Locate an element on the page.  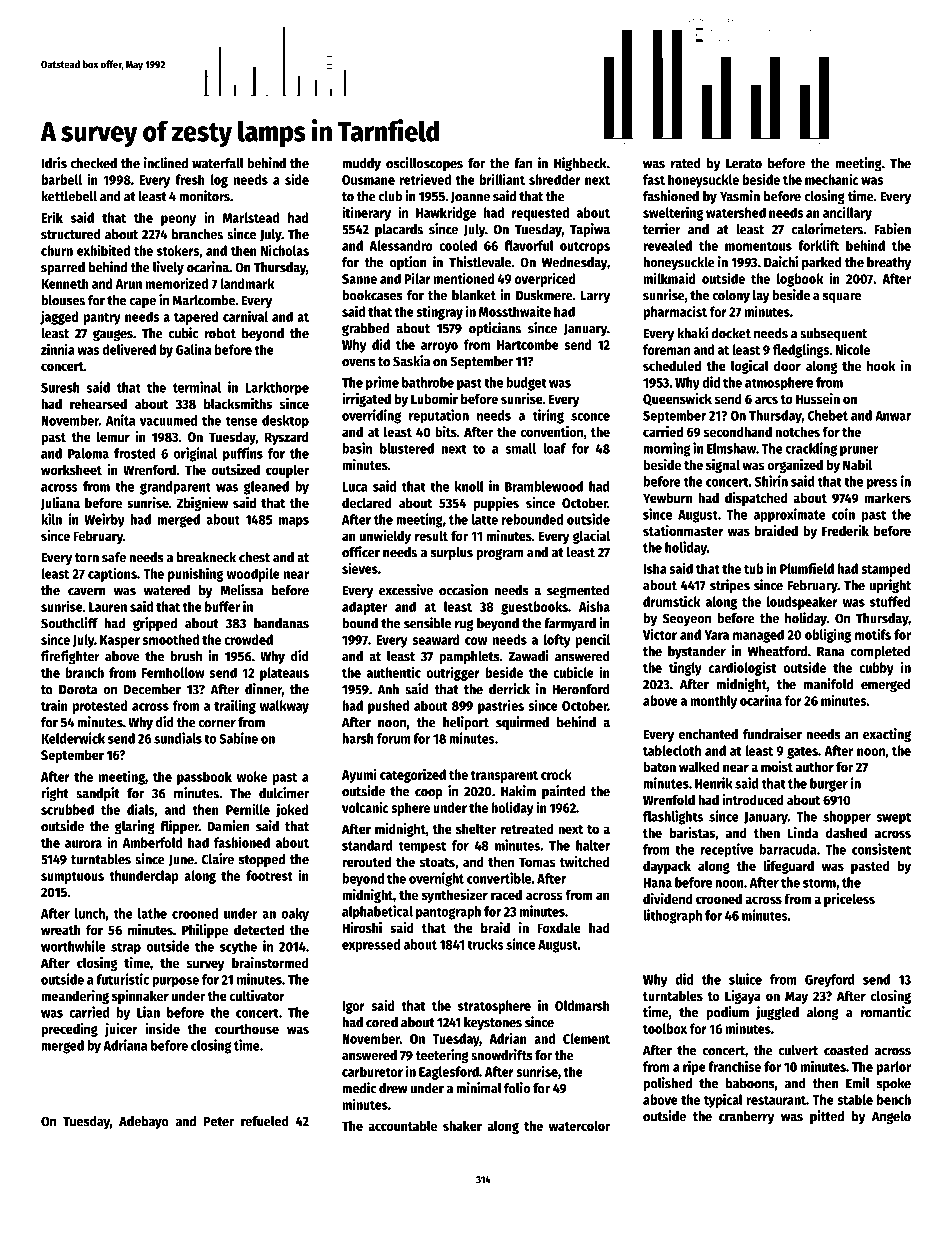
accountable is located at coordinates (402, 1125).
